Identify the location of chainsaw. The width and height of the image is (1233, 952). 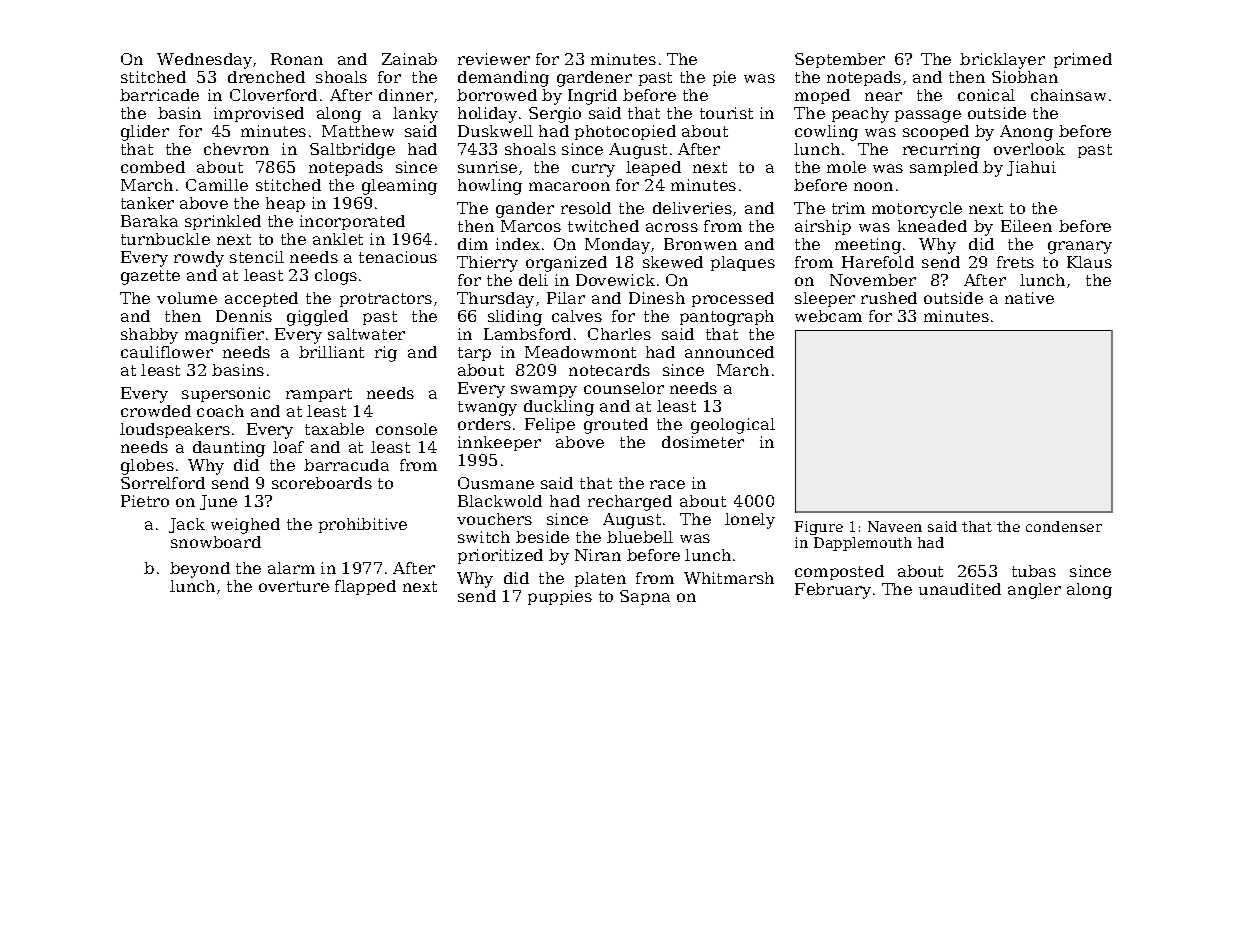
(1068, 95).
